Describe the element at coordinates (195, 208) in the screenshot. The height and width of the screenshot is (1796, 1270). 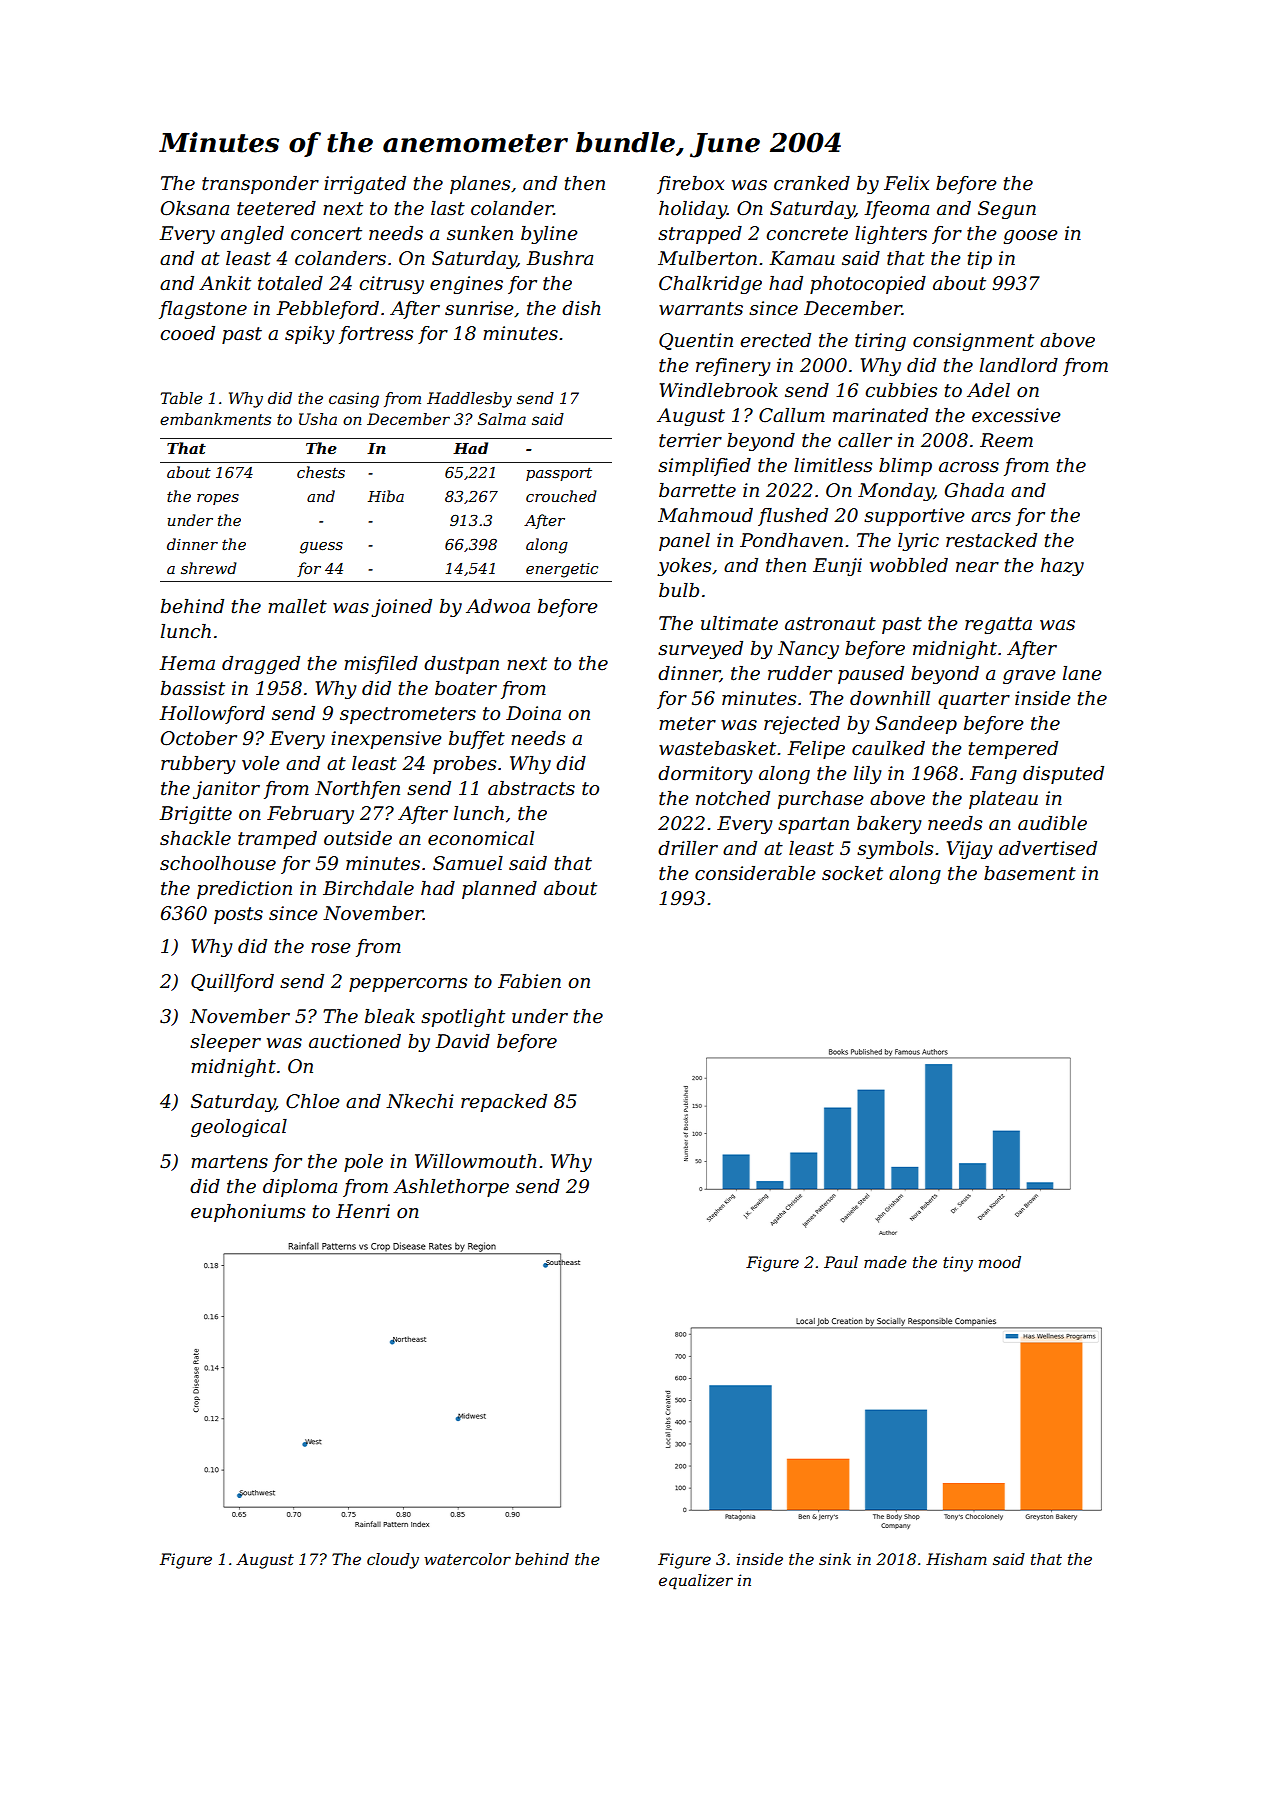
I see `Oksana` at that location.
